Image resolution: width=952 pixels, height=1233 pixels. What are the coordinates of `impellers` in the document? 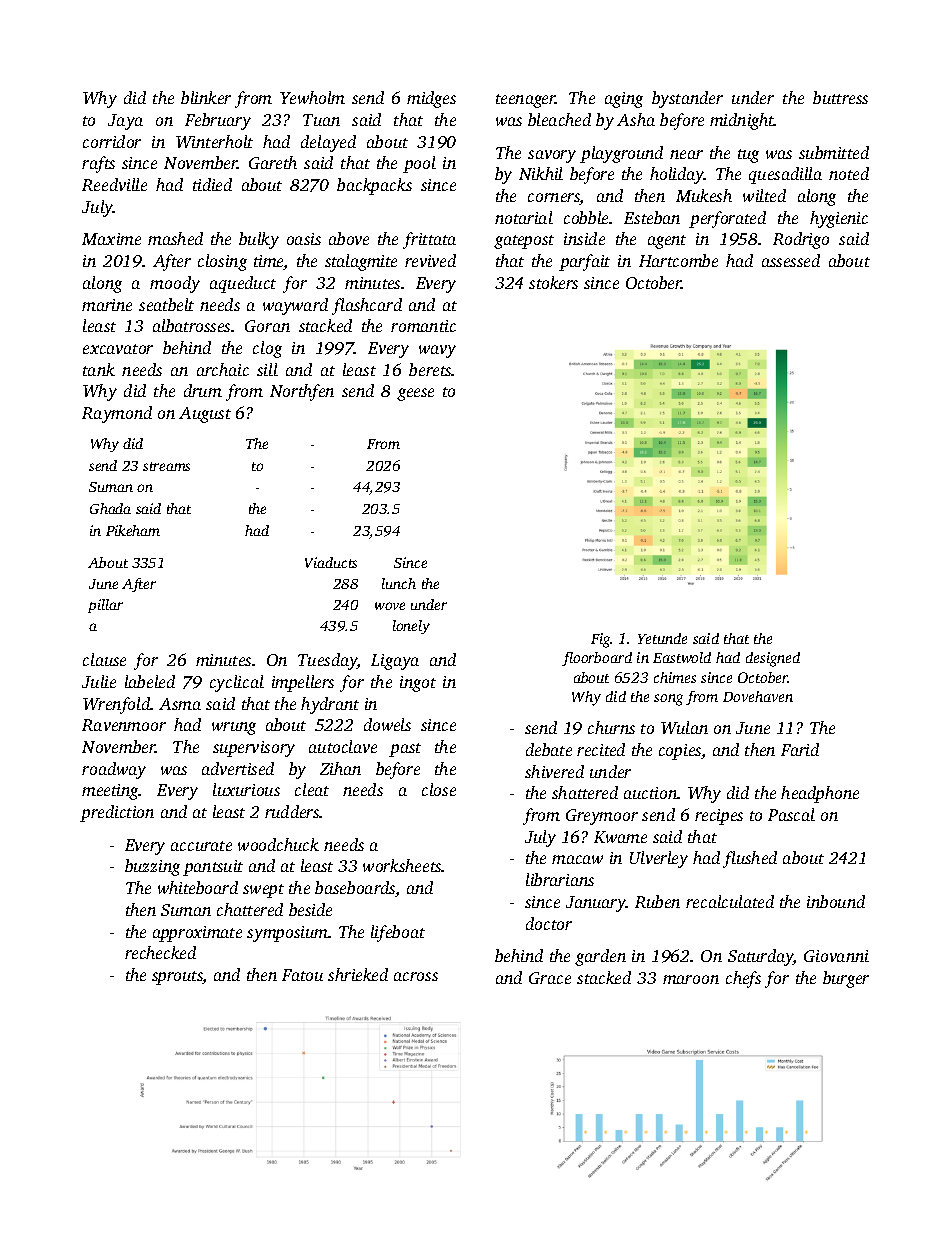 It's located at (303, 683).
